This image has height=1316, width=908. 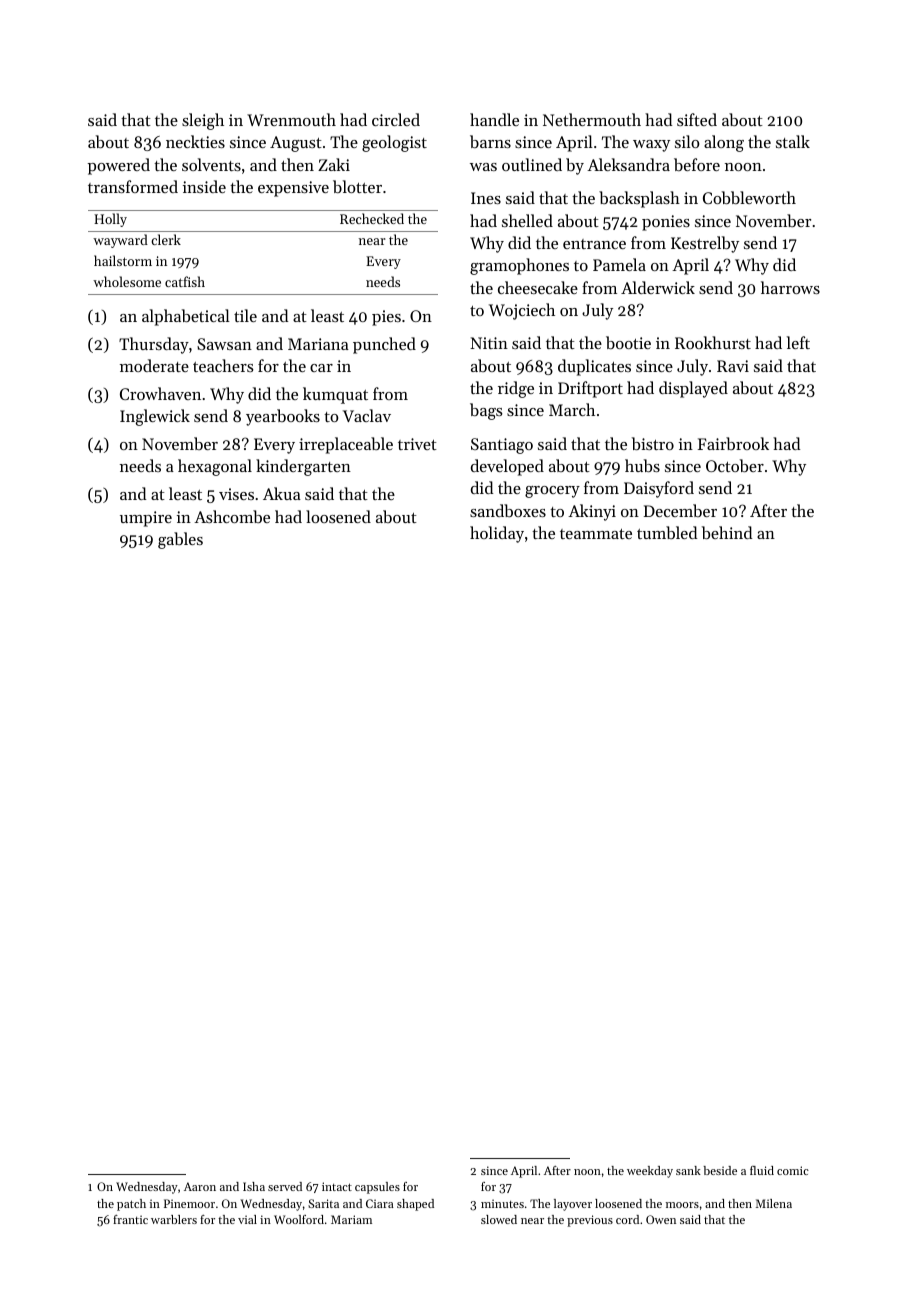 What do you see at coordinates (417, 444) in the image?
I see `trivet` at bounding box center [417, 444].
